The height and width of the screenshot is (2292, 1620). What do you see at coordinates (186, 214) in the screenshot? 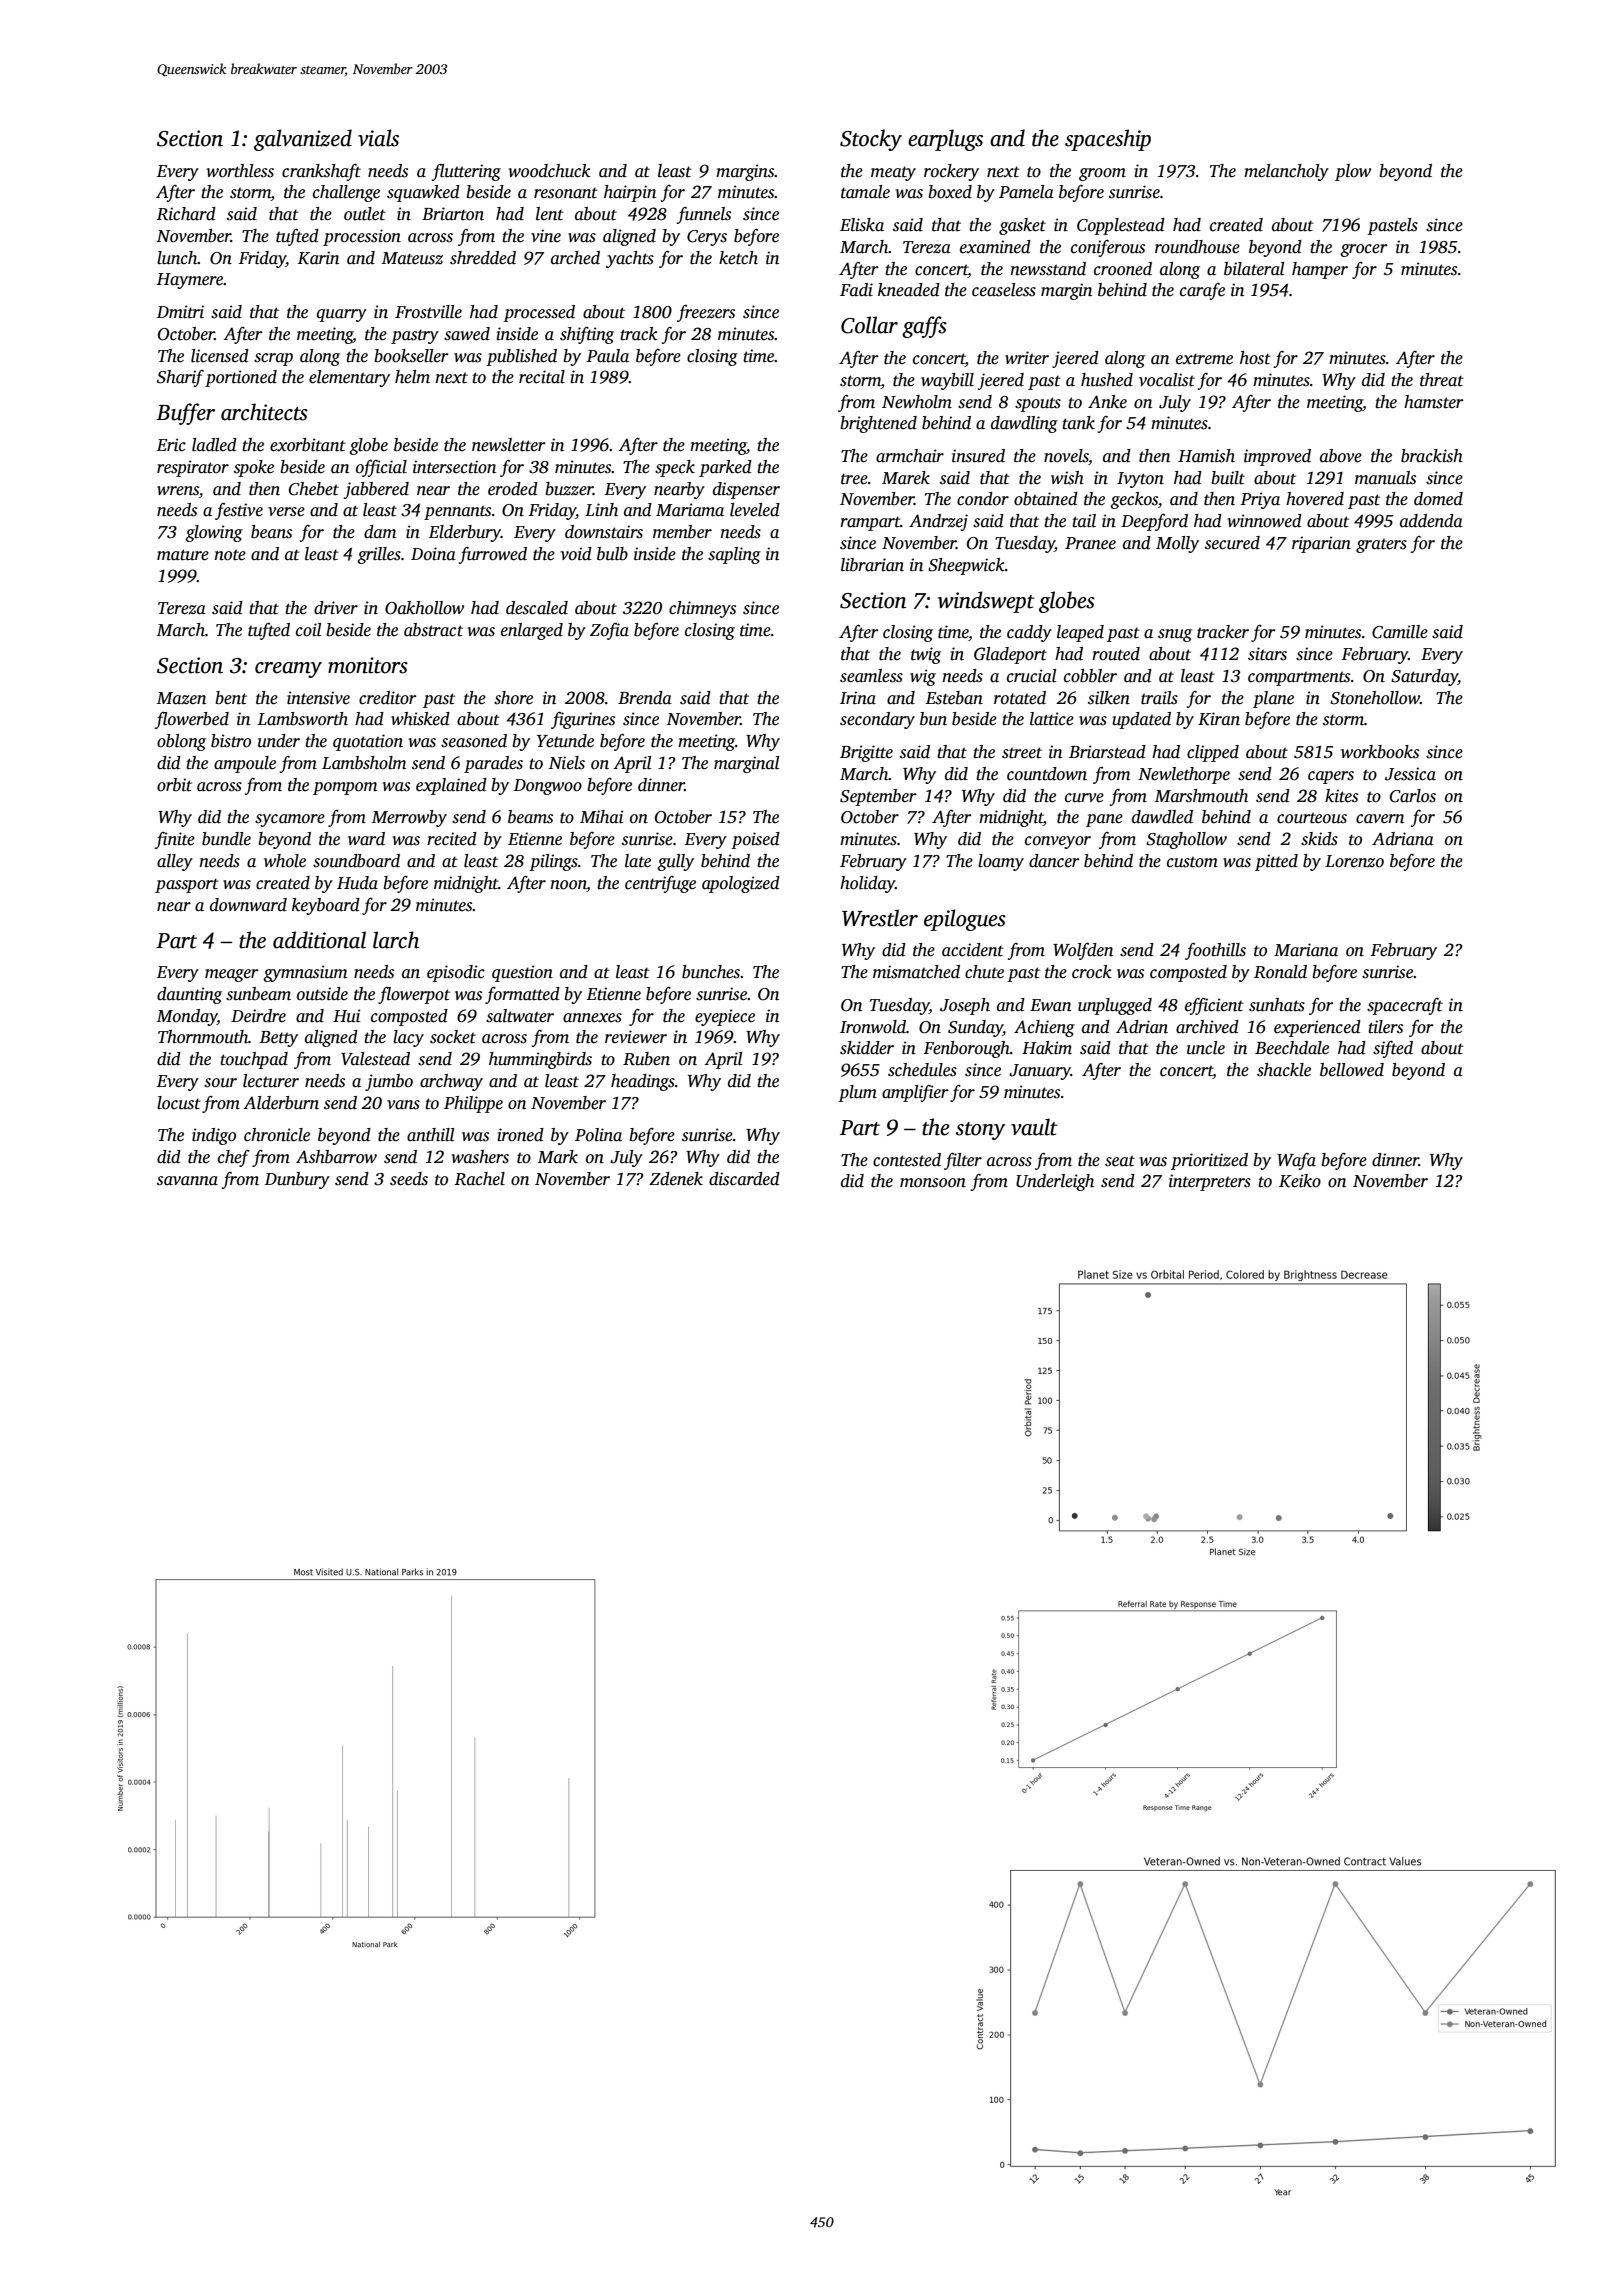
I see `Richard` at bounding box center [186, 214].
